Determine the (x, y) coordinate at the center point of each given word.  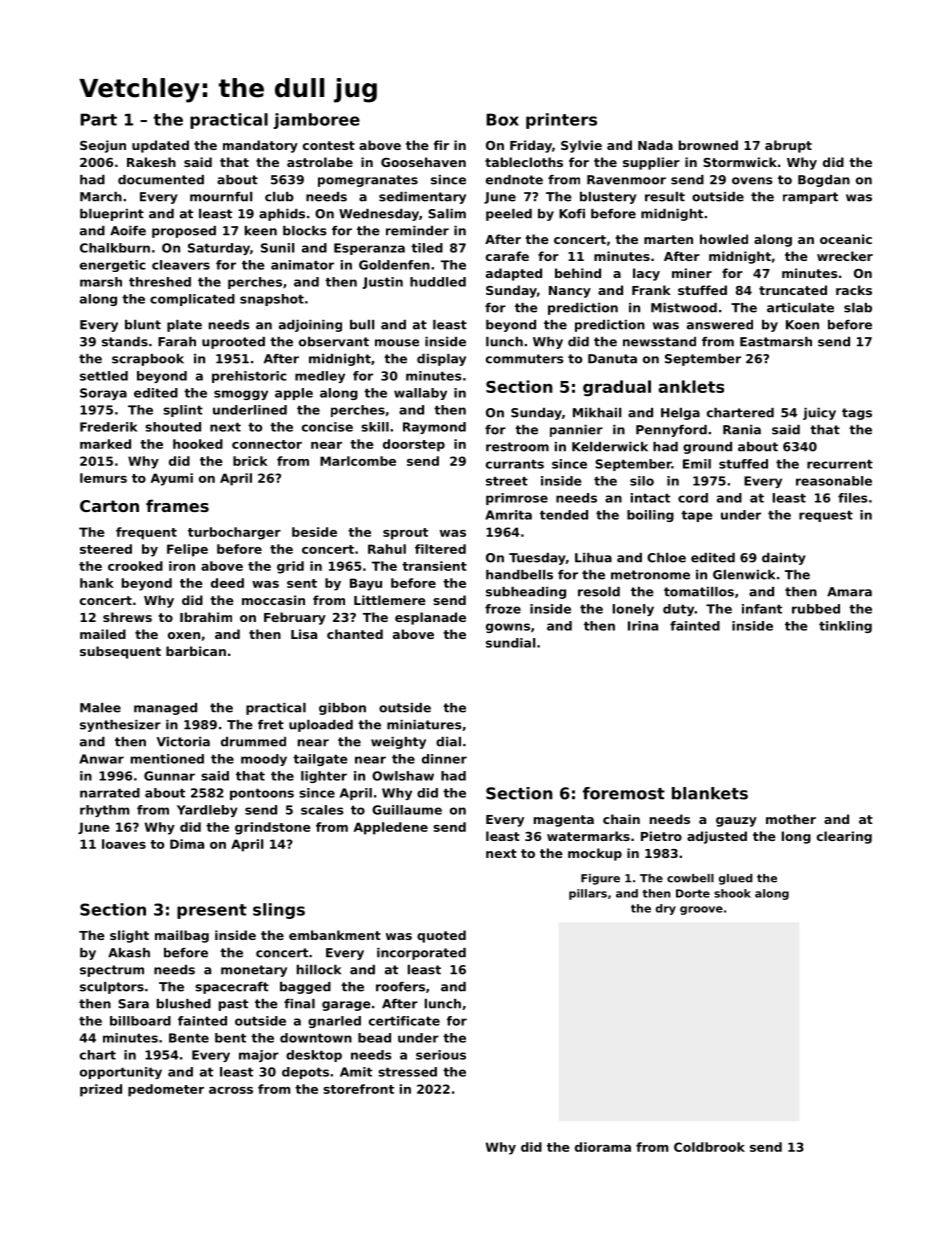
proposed (184, 232)
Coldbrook (709, 1147)
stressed (407, 1072)
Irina (643, 626)
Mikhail (597, 413)
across (231, 1090)
